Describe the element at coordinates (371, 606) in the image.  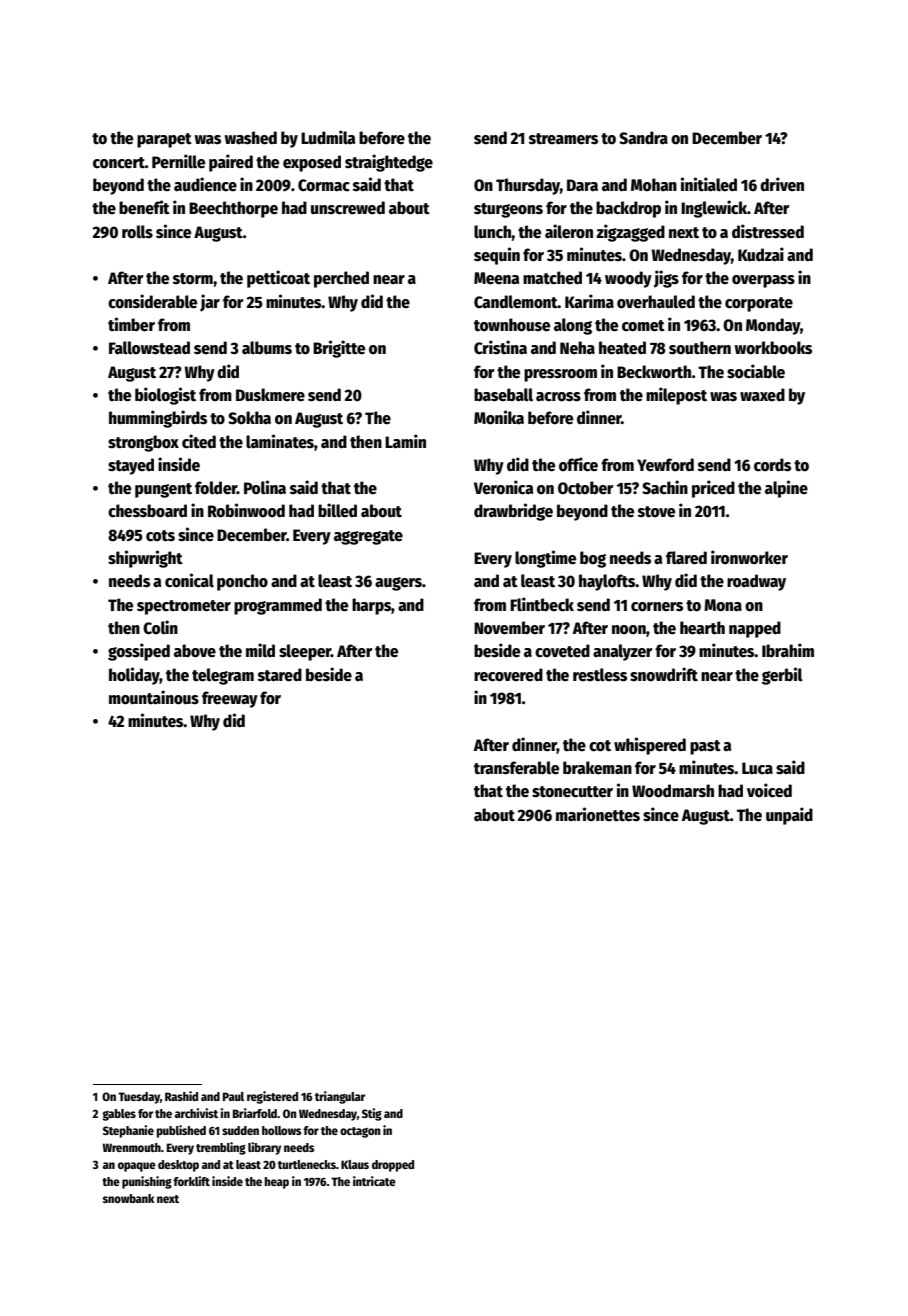
I see `harps` at that location.
